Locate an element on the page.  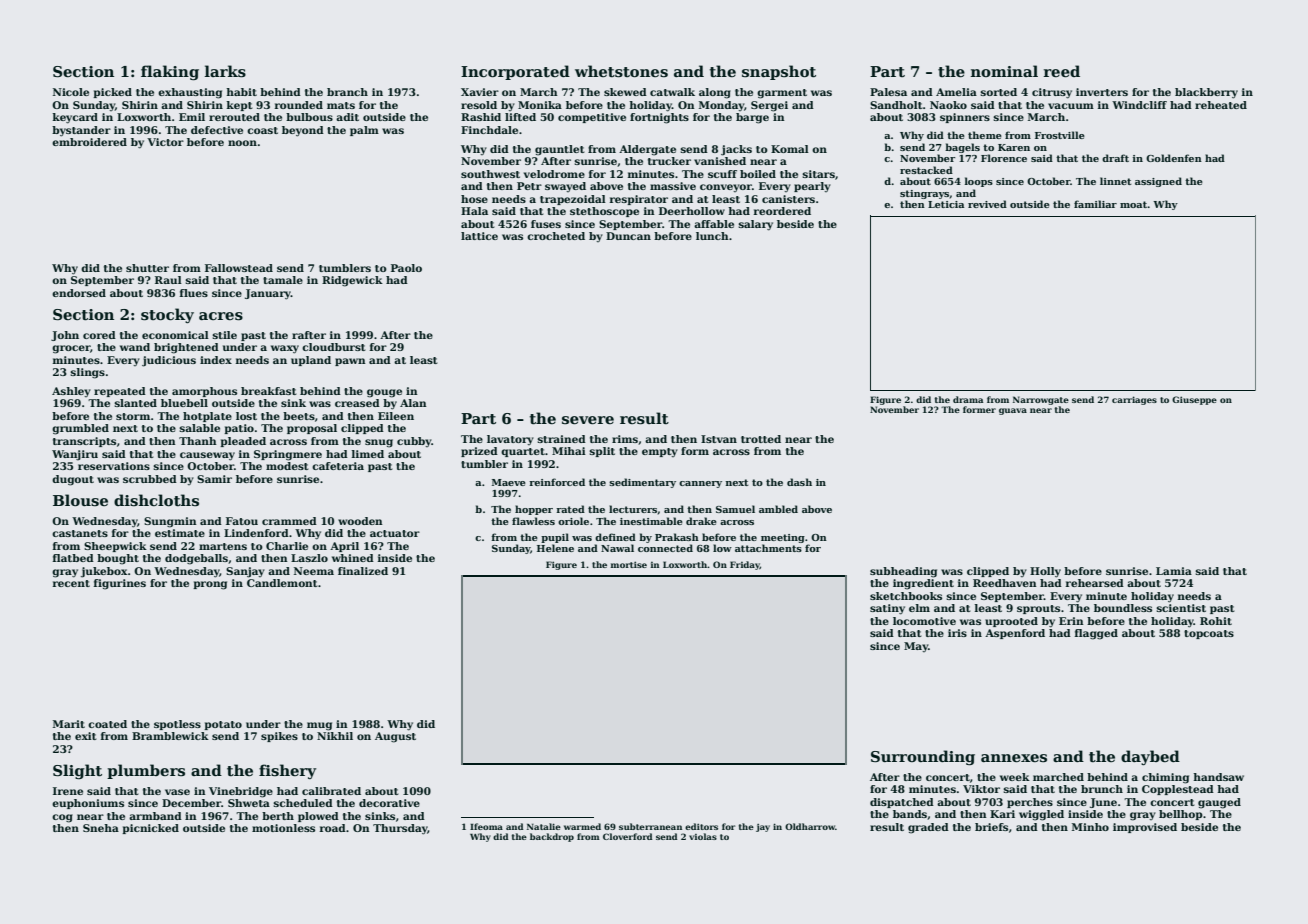
violas is located at coordinates (703, 836).
